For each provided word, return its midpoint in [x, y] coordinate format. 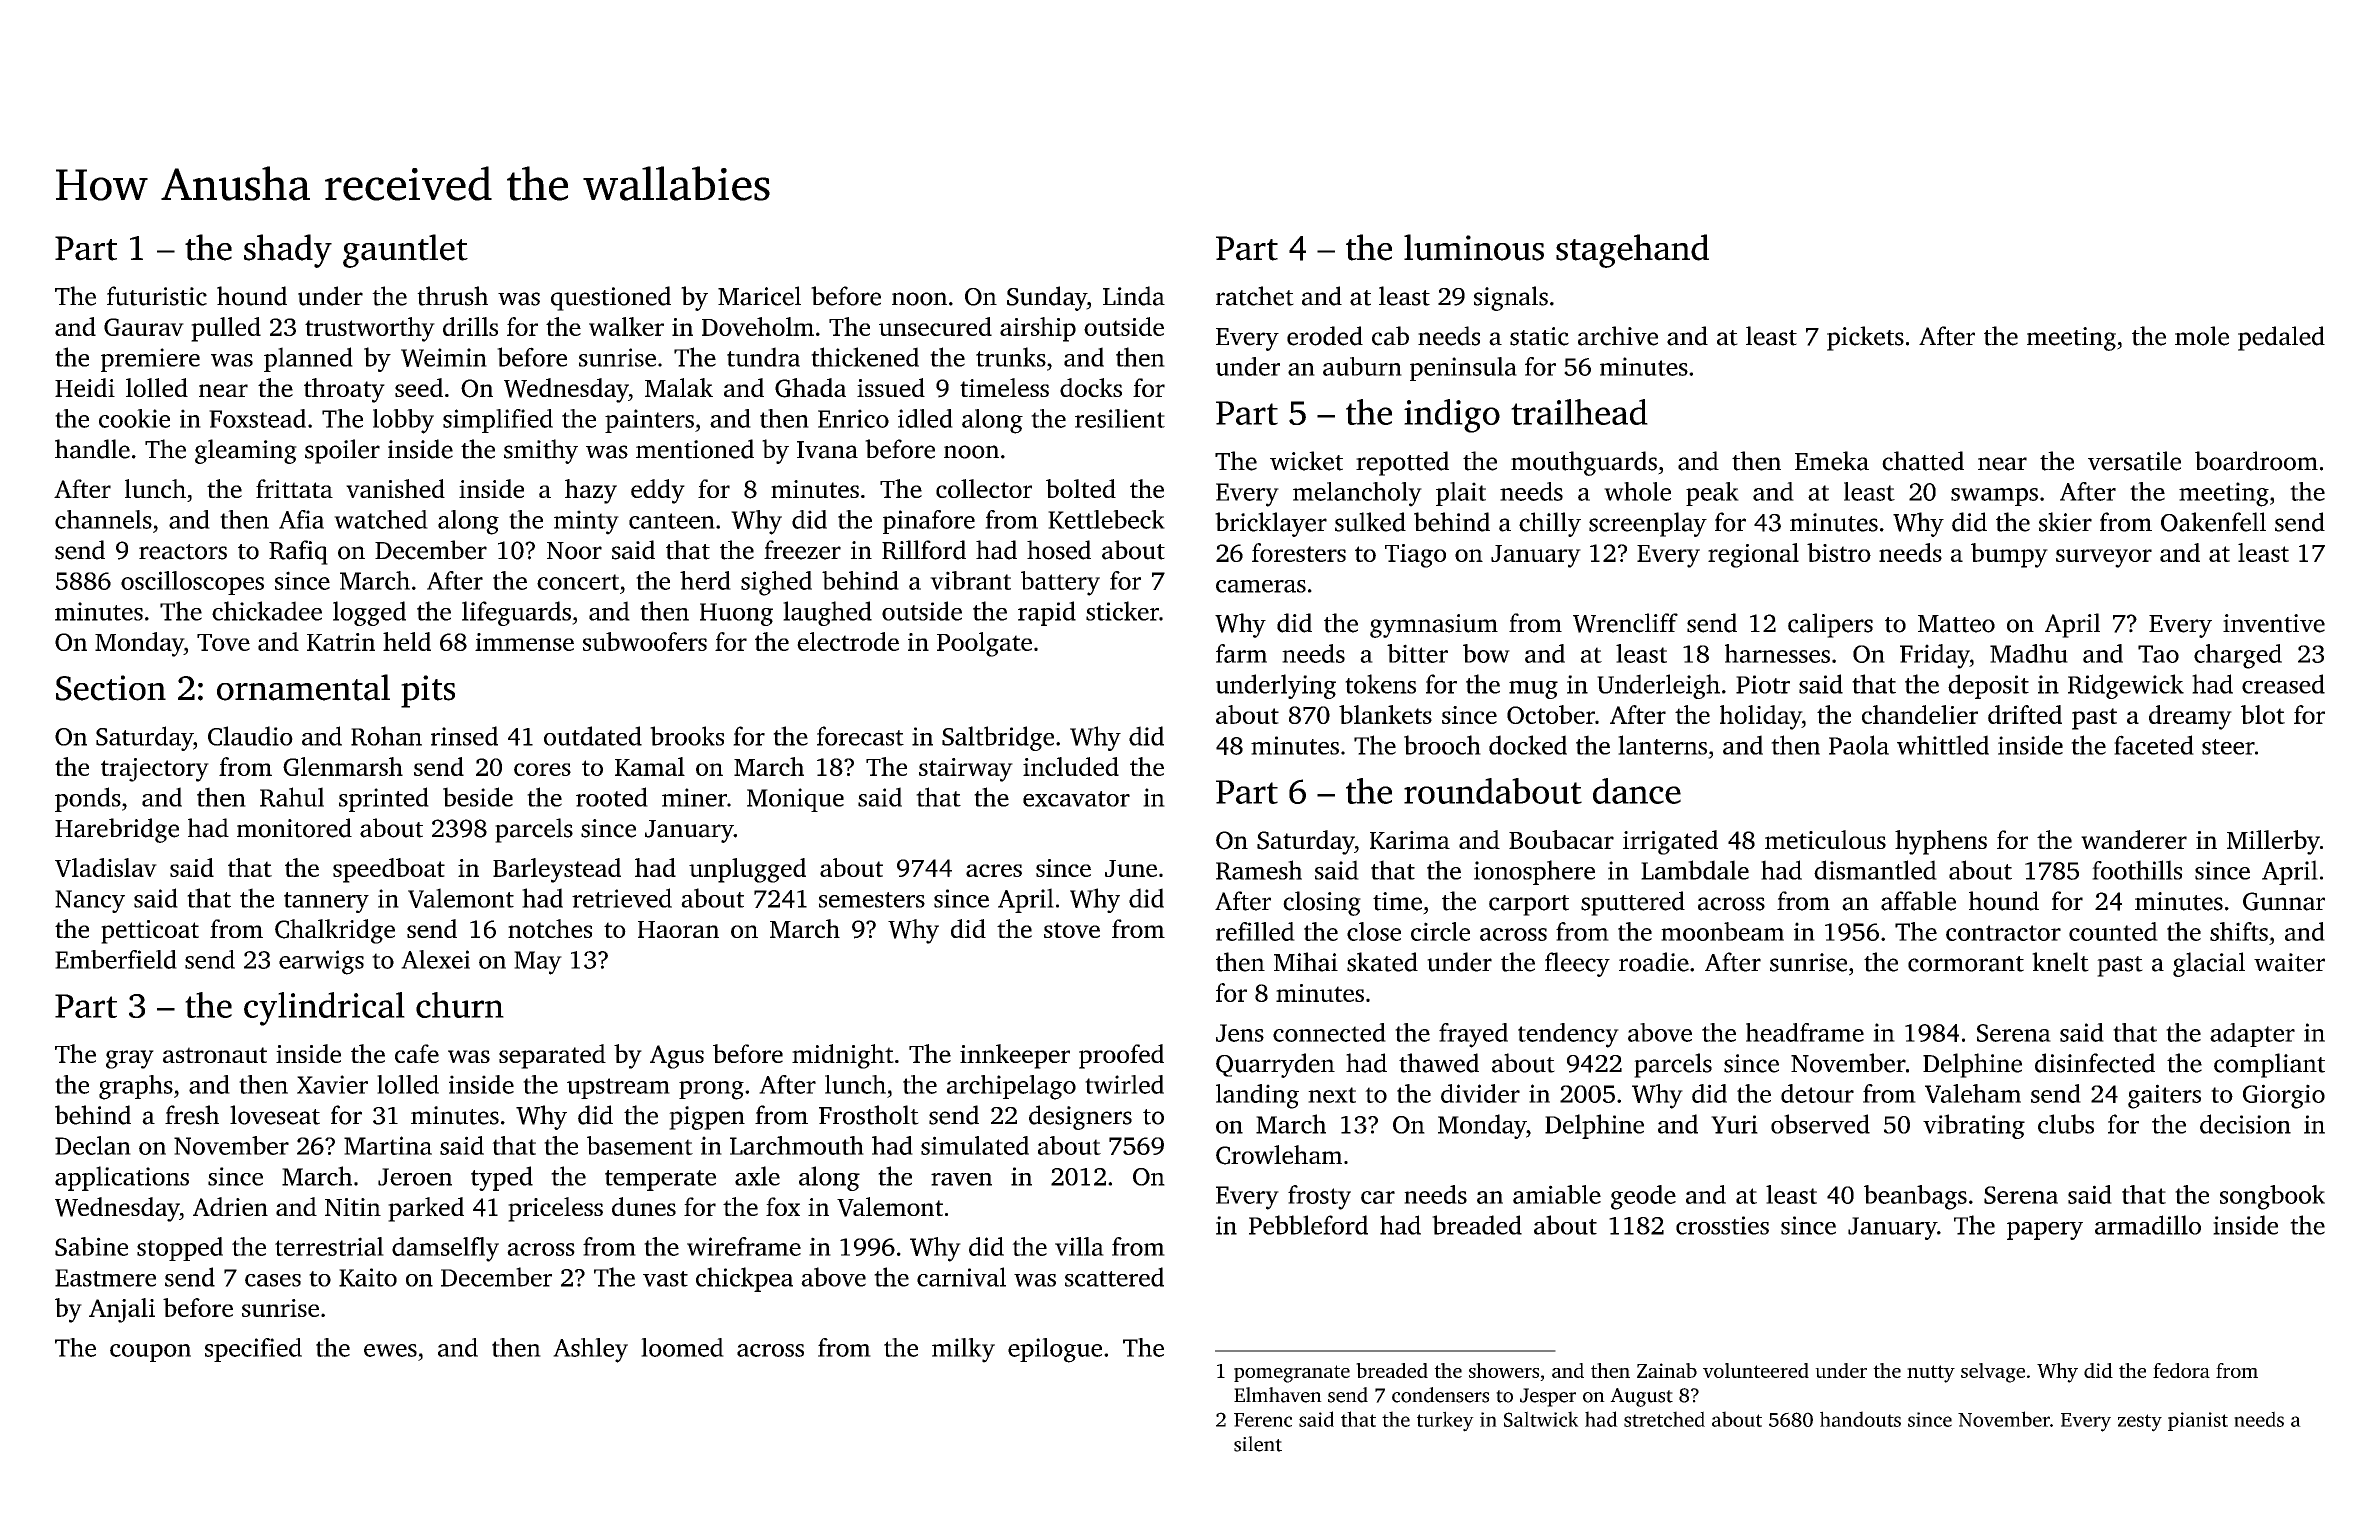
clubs [2066, 1124]
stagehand [1632, 251]
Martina [388, 1145]
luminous [1474, 247]
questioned [611, 298]
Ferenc [1263, 1420]
